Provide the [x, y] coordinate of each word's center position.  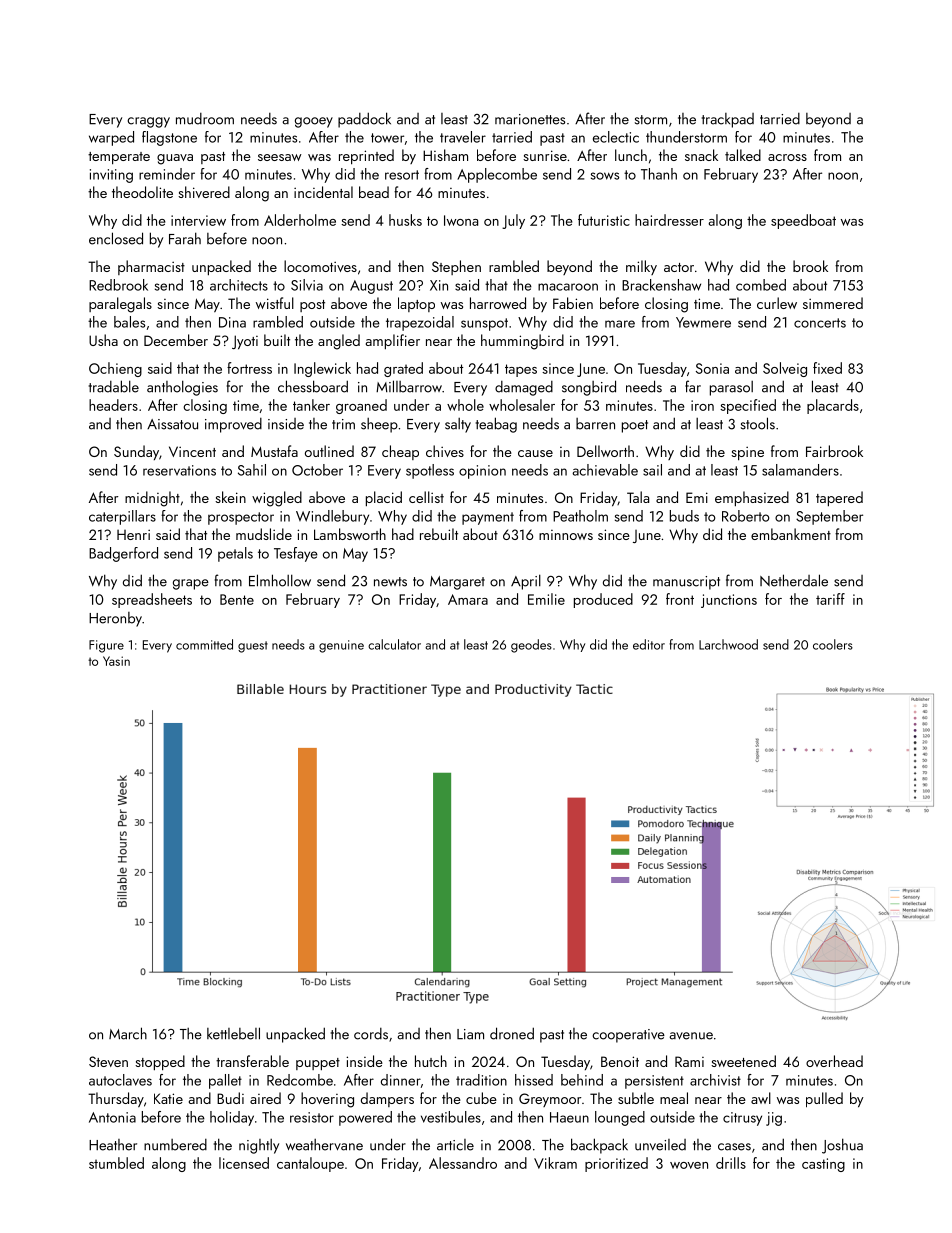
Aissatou [172, 424]
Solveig [785, 369]
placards [833, 406]
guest [253, 647]
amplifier [393, 341]
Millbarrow [409, 386]
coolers [833, 644]
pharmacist [151, 267]
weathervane [324, 1145]
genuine [341, 646]
